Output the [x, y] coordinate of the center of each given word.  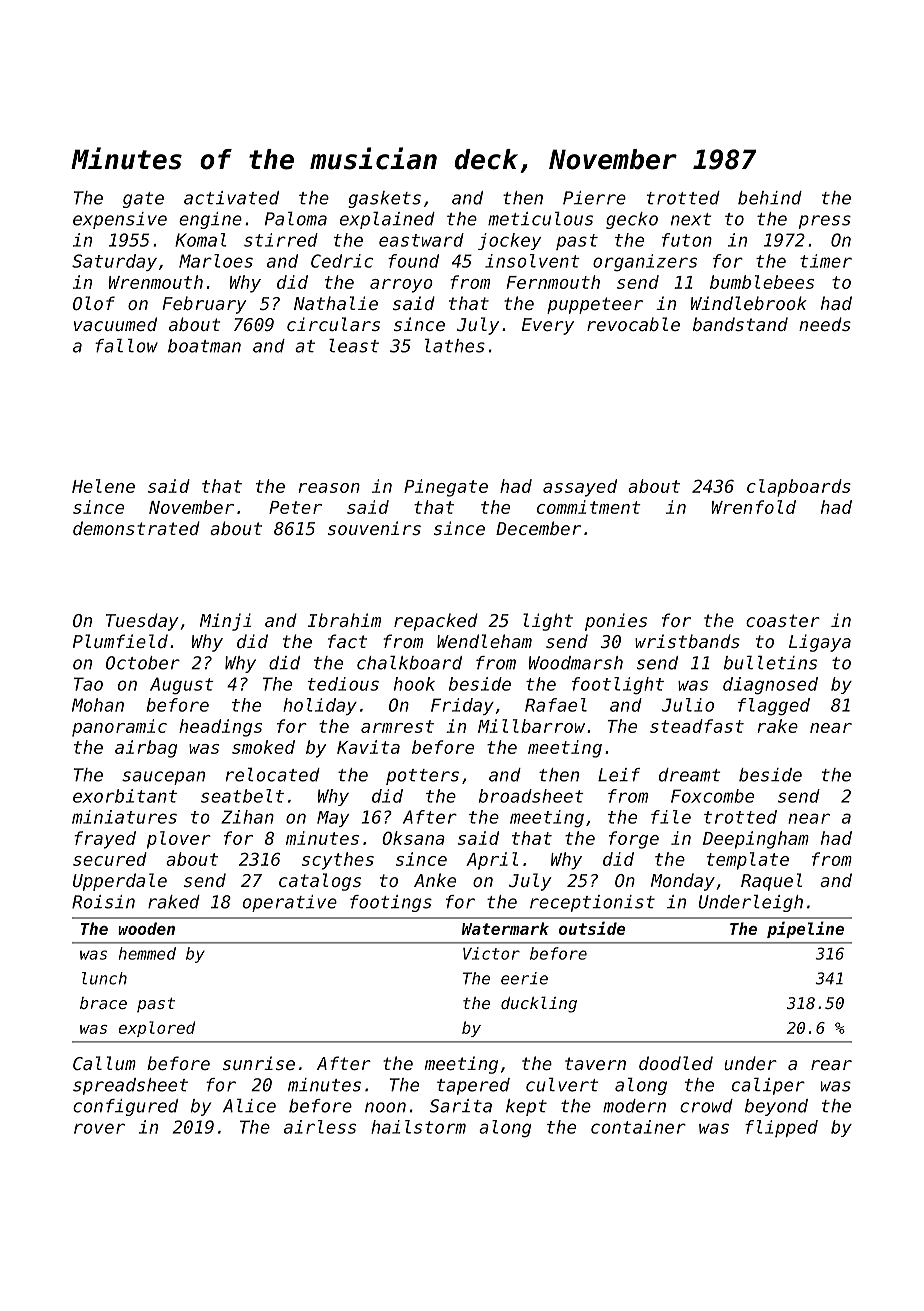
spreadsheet [130, 1086]
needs [825, 324]
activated [231, 198]
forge [634, 840]
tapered [473, 1086]
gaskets [384, 199]
